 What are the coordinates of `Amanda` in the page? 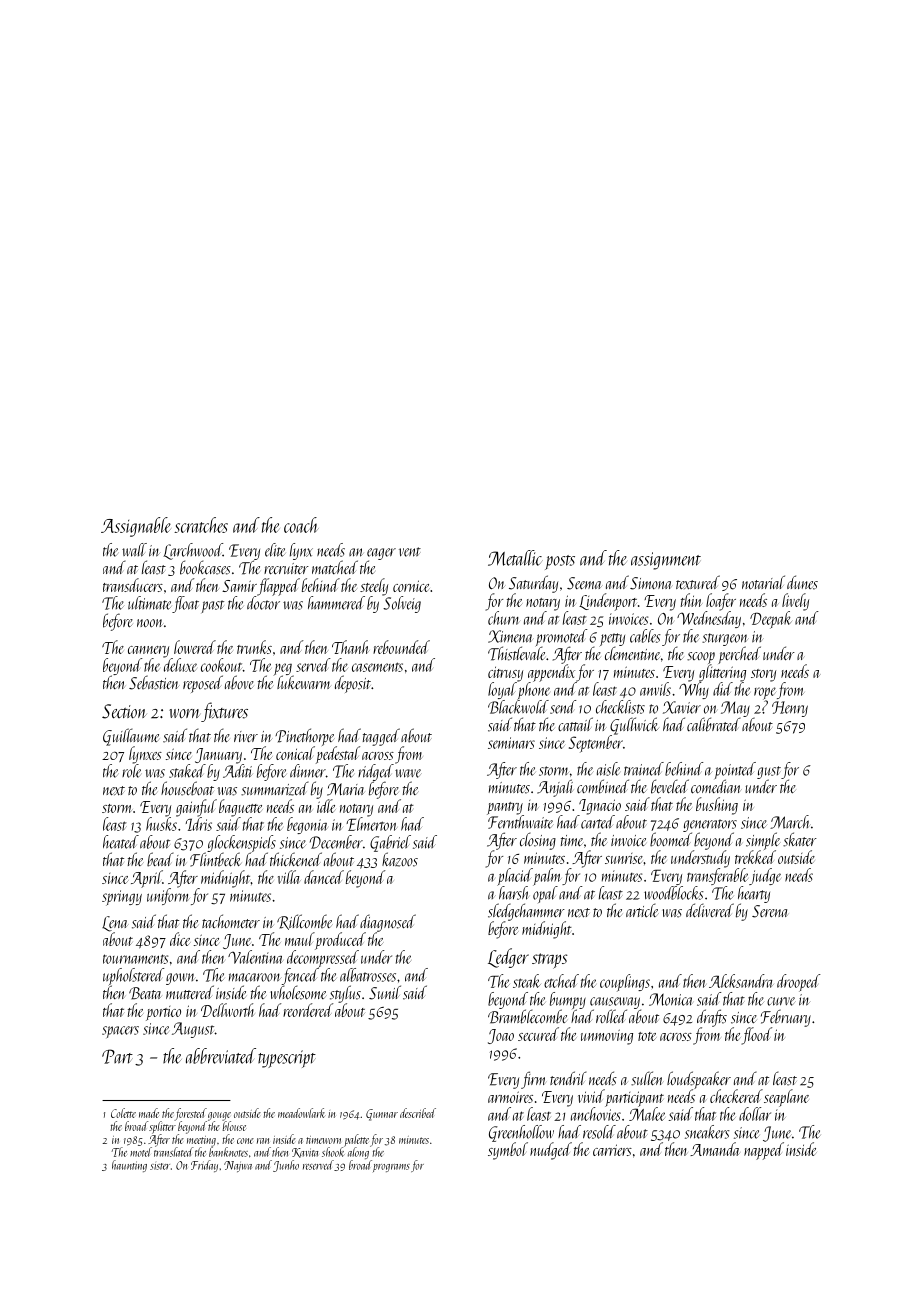 It's located at (715, 1149).
